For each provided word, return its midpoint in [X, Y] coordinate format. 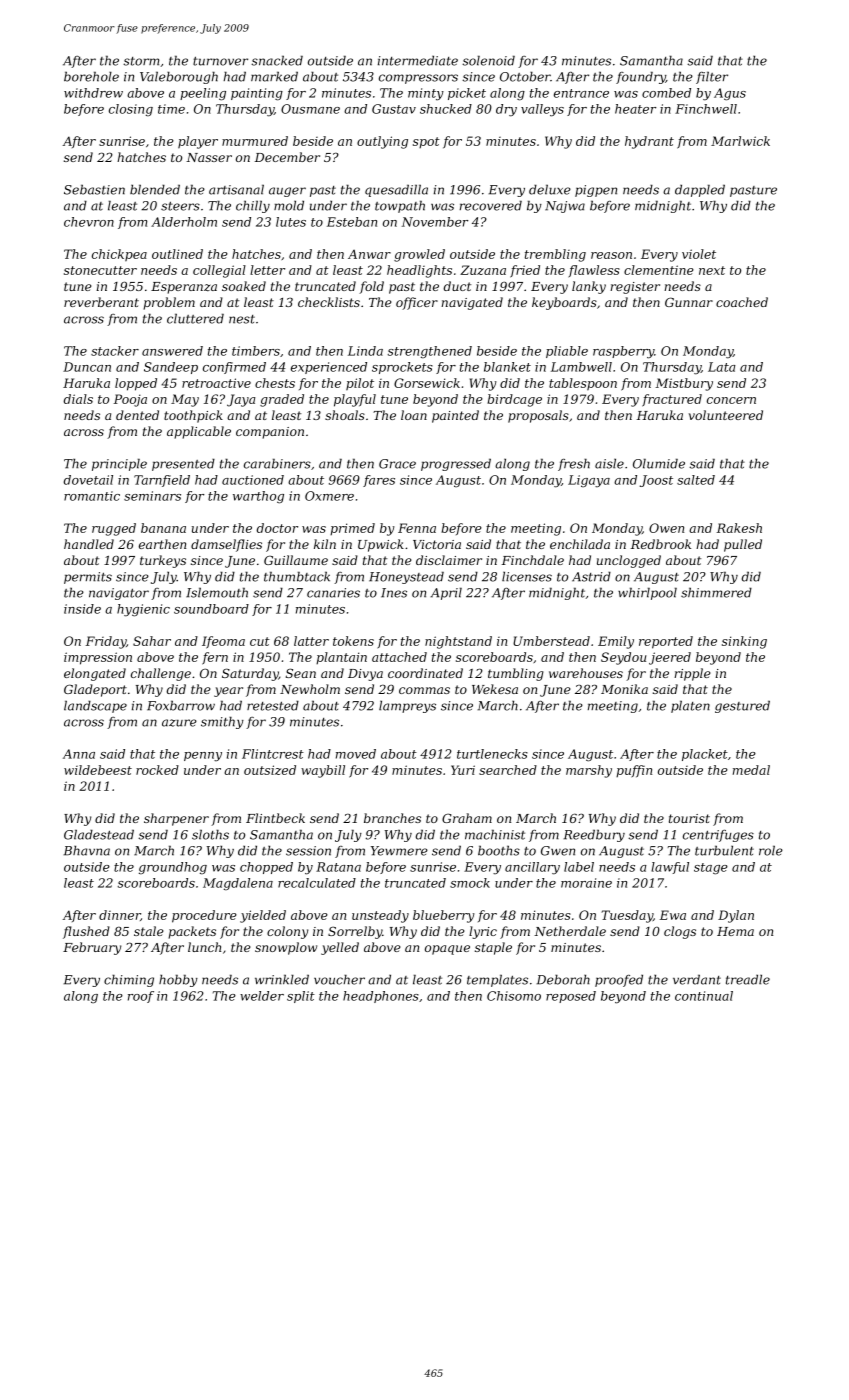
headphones [381, 997]
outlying [382, 142]
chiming [129, 981]
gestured [742, 707]
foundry [641, 78]
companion [270, 433]
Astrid [591, 577]
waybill [323, 771]
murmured [255, 141]
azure [179, 723]
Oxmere [329, 496]
